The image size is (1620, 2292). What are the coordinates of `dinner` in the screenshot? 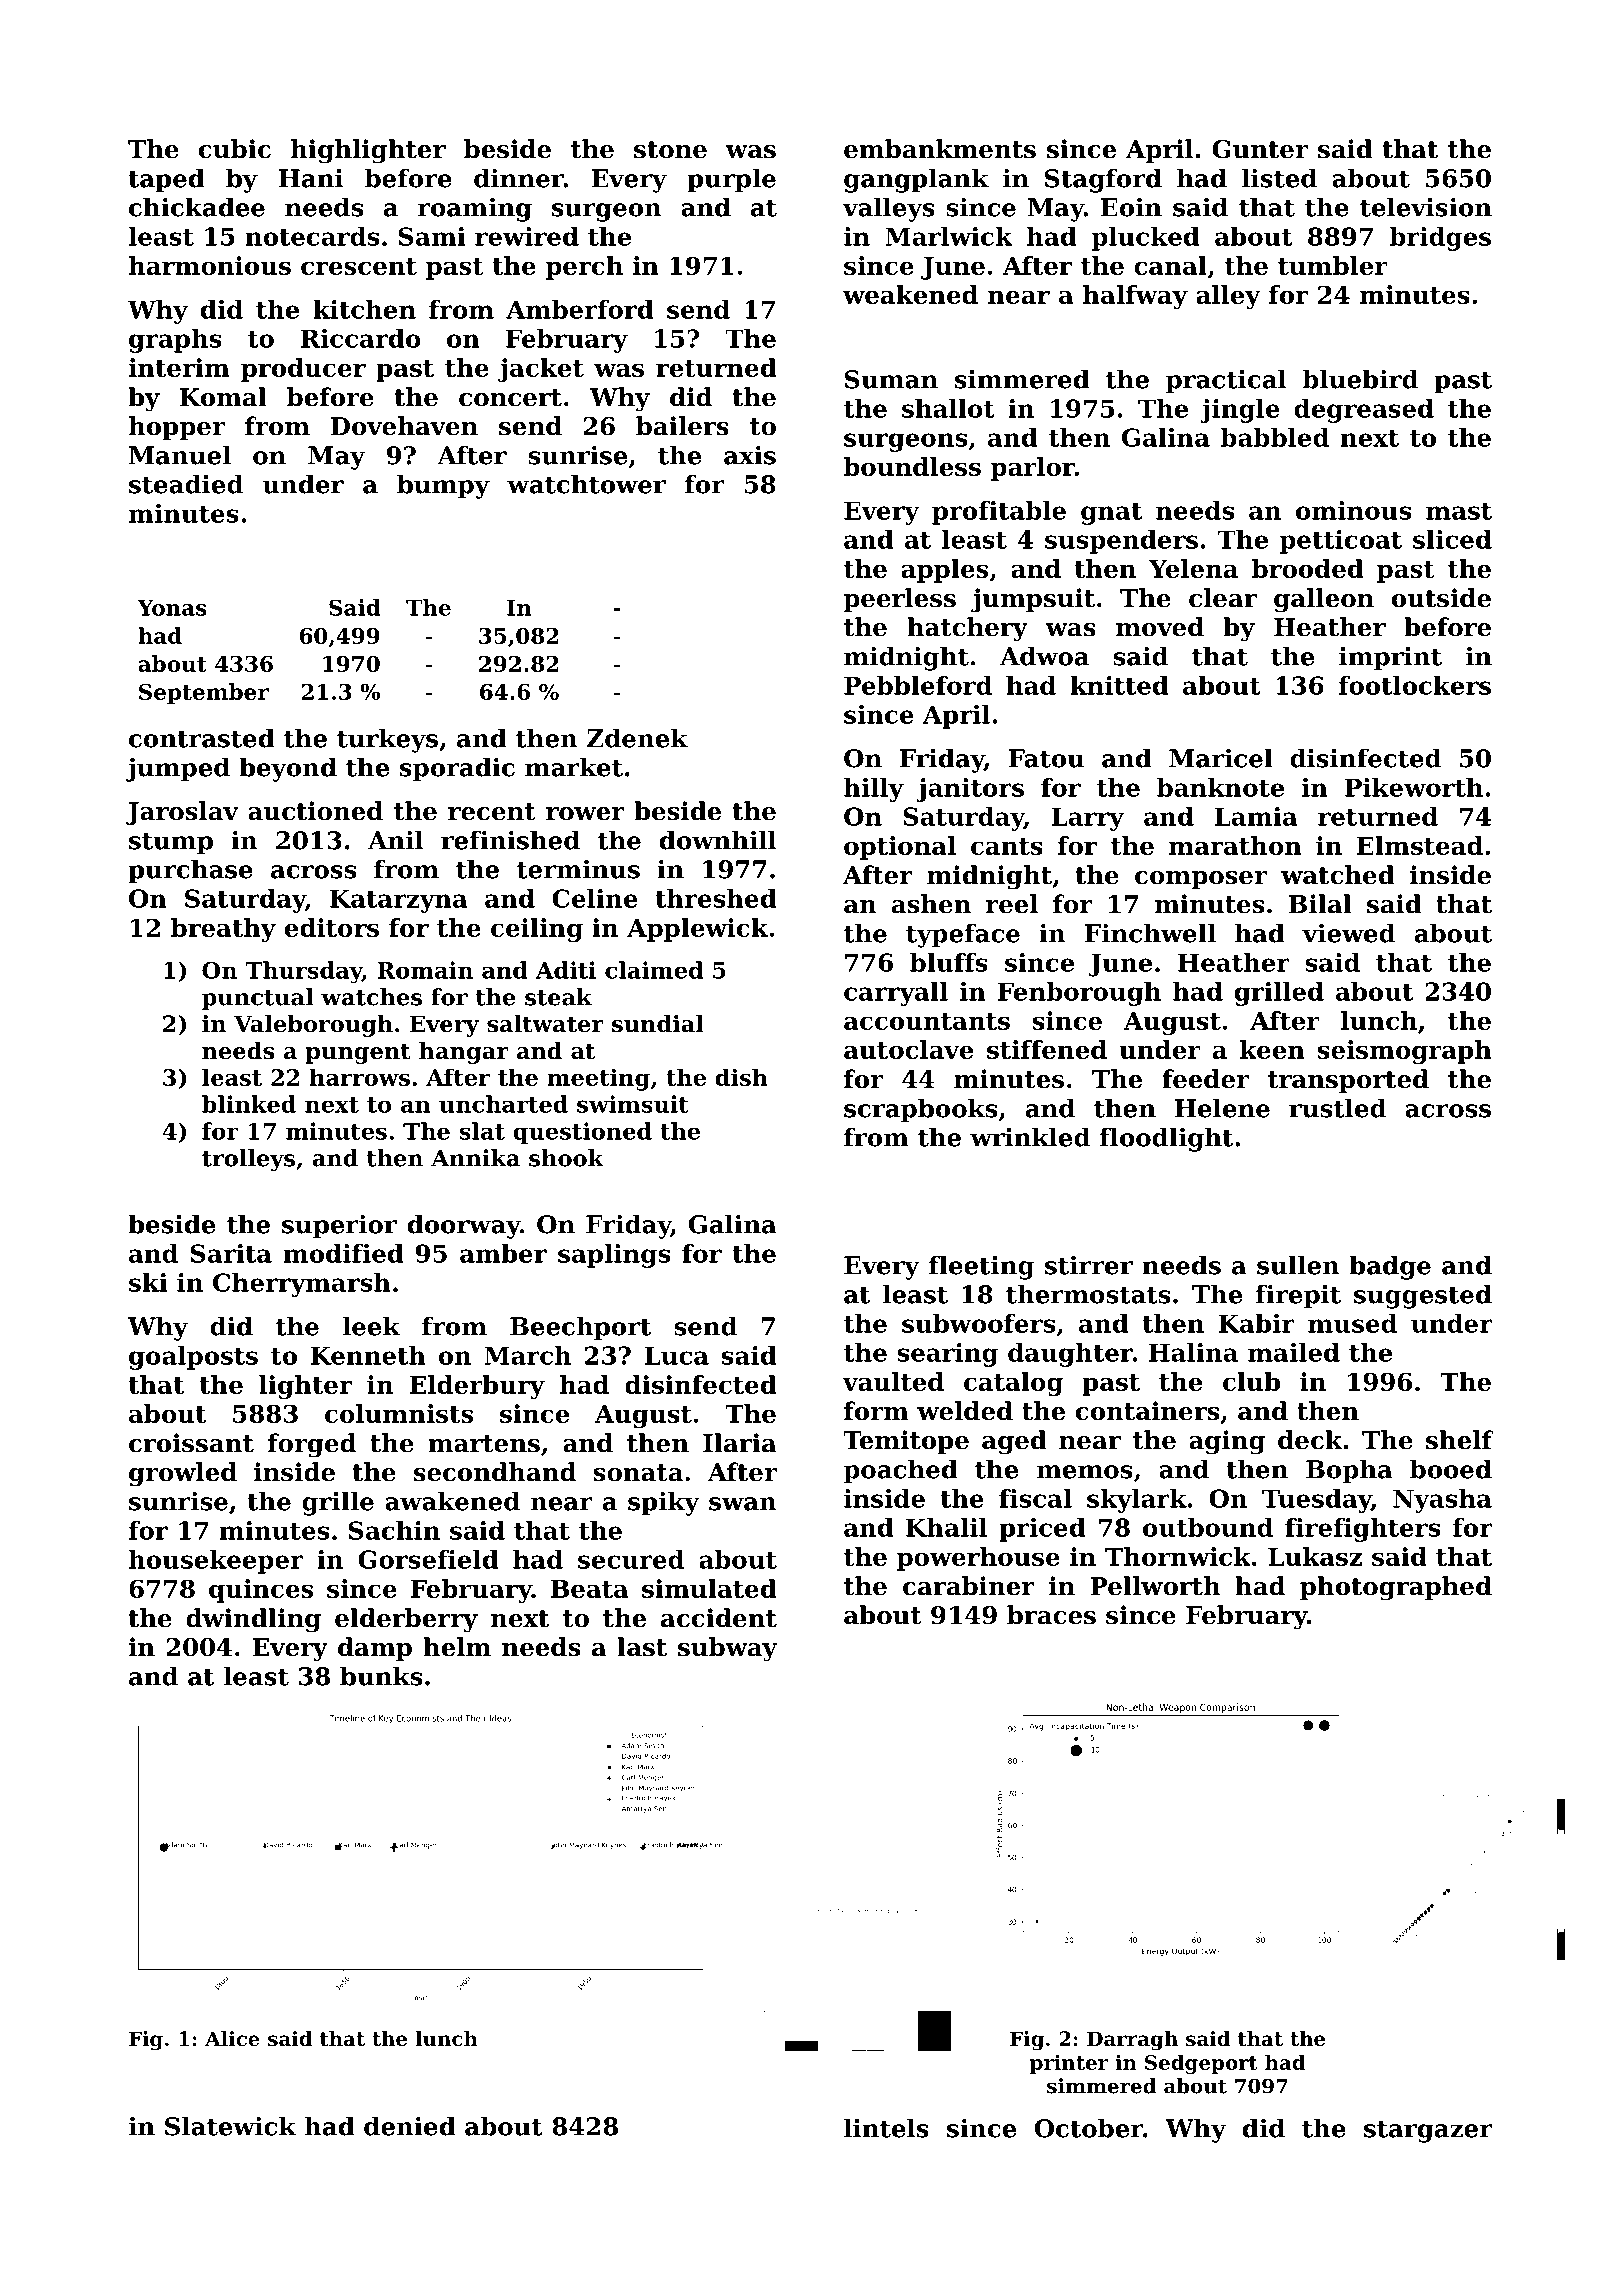 It's located at (519, 178).
